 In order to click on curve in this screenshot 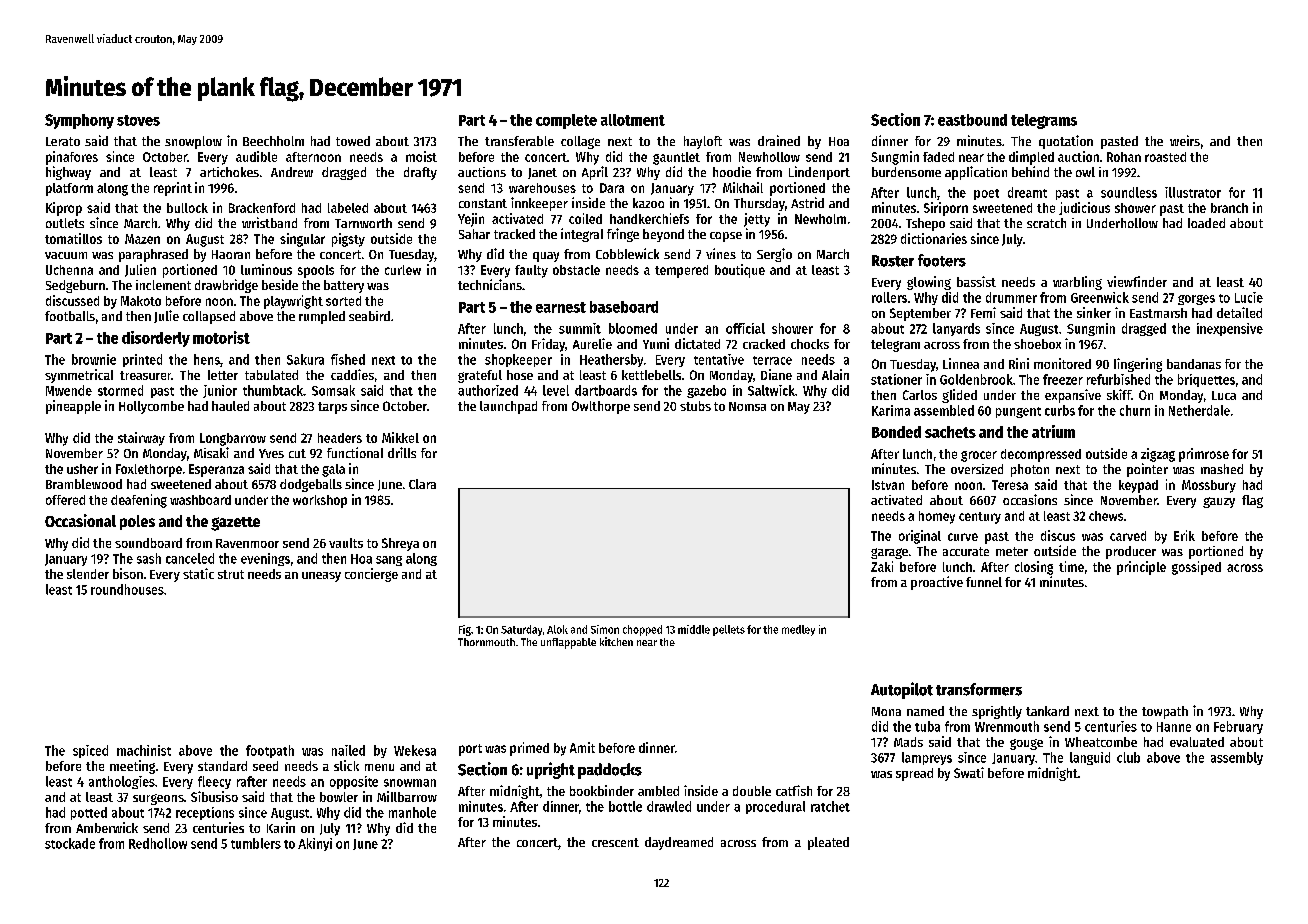, I will do `click(963, 537)`.
